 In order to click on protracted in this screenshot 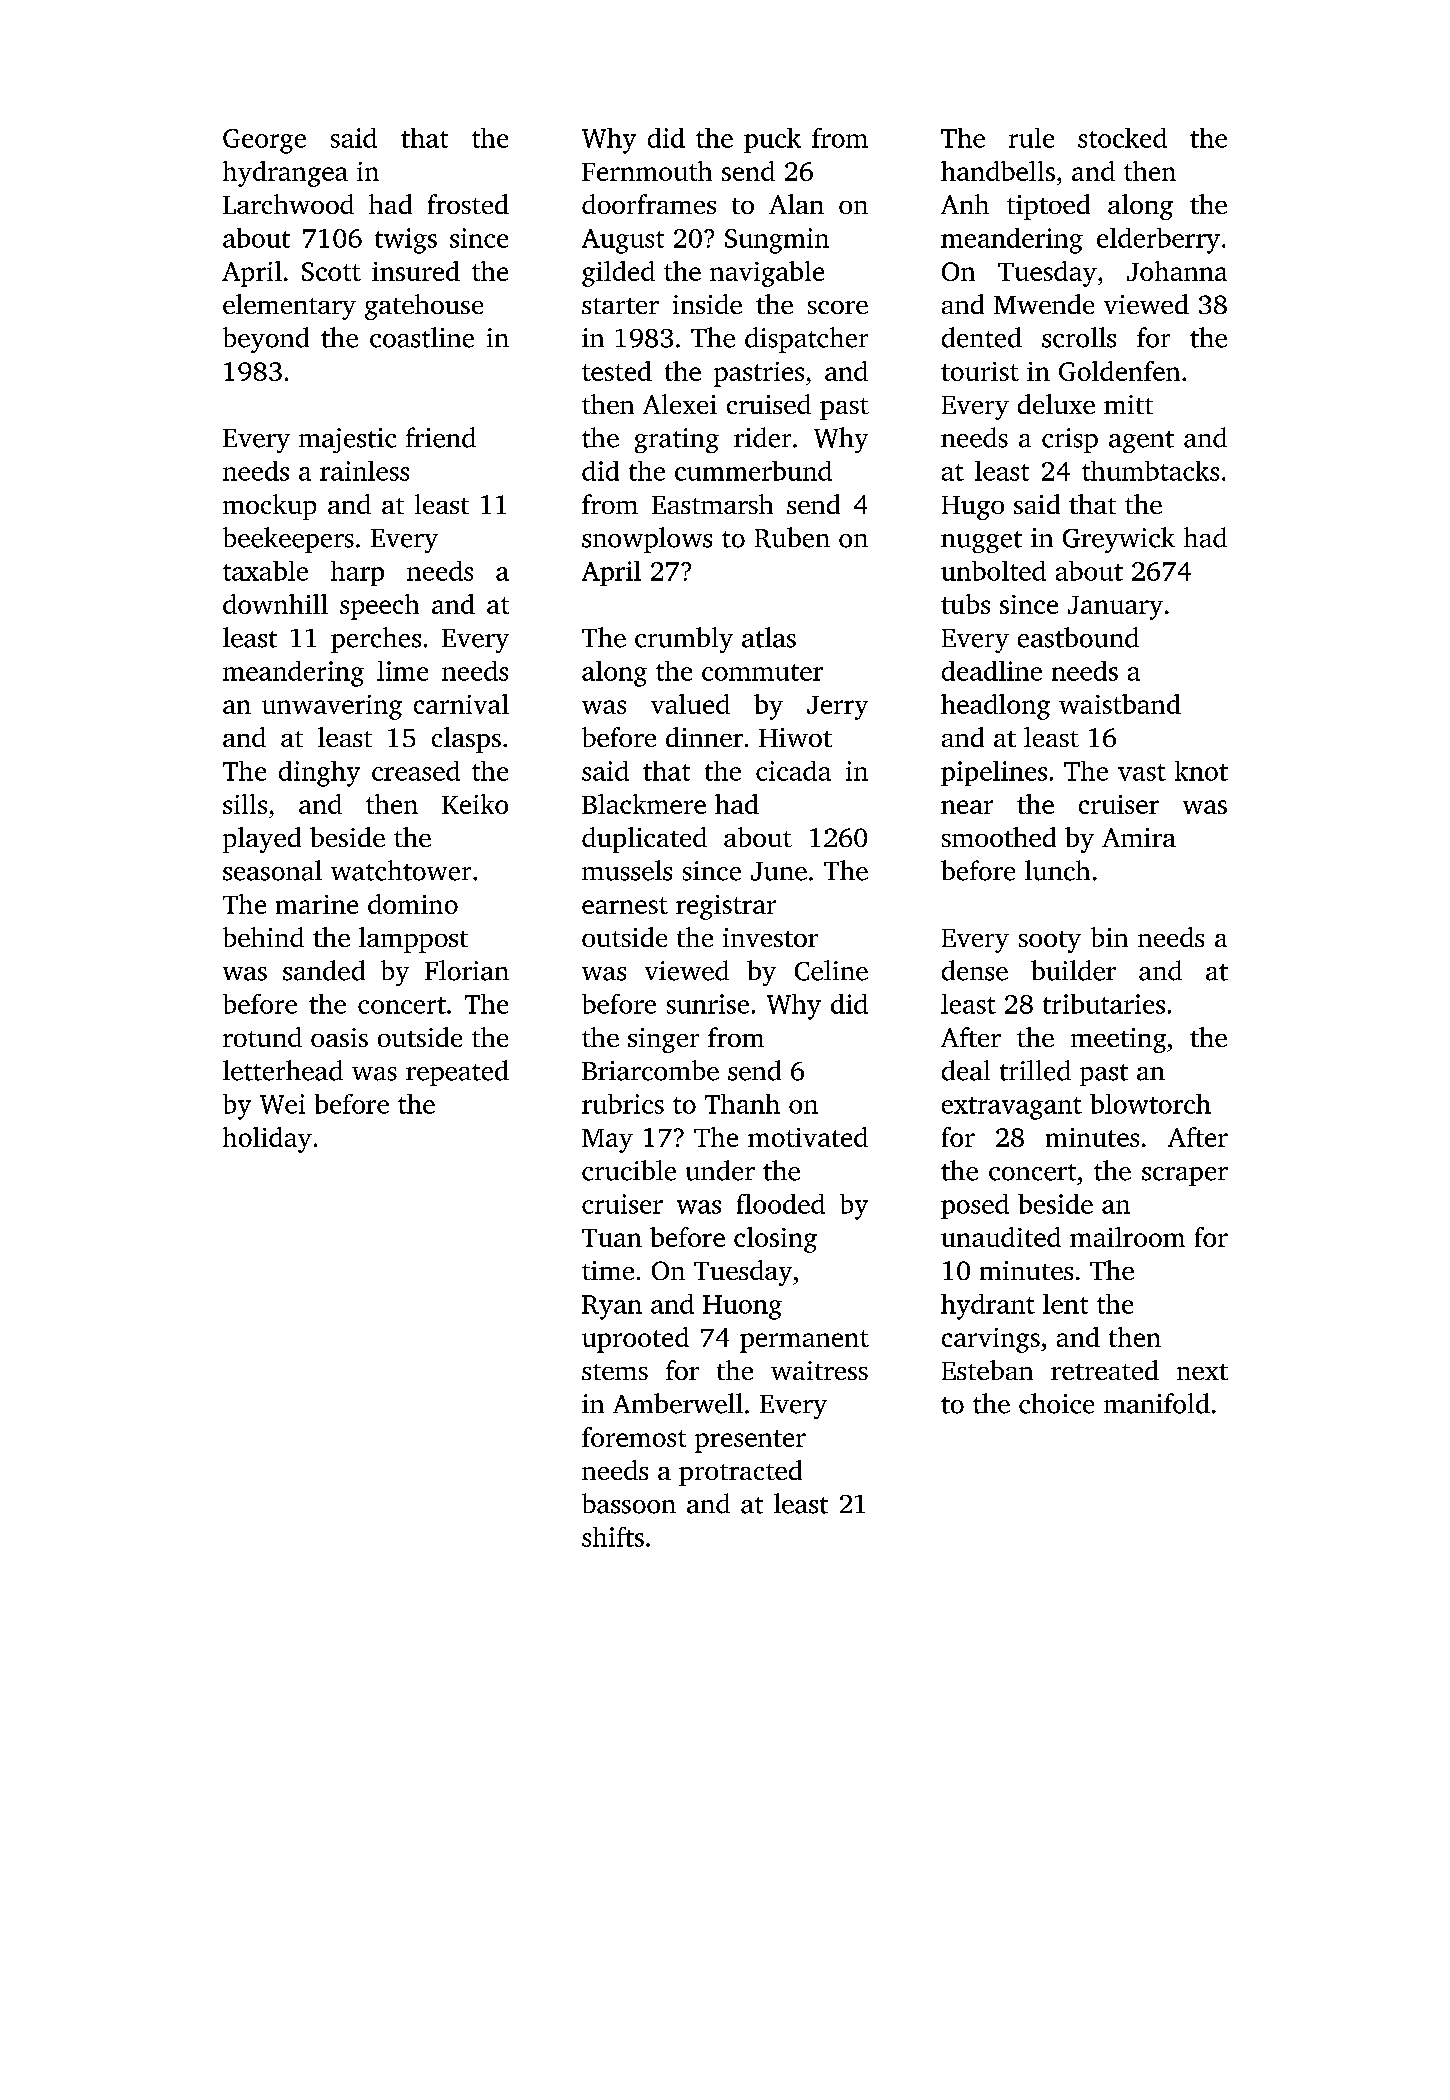, I will do `click(740, 1473)`.
